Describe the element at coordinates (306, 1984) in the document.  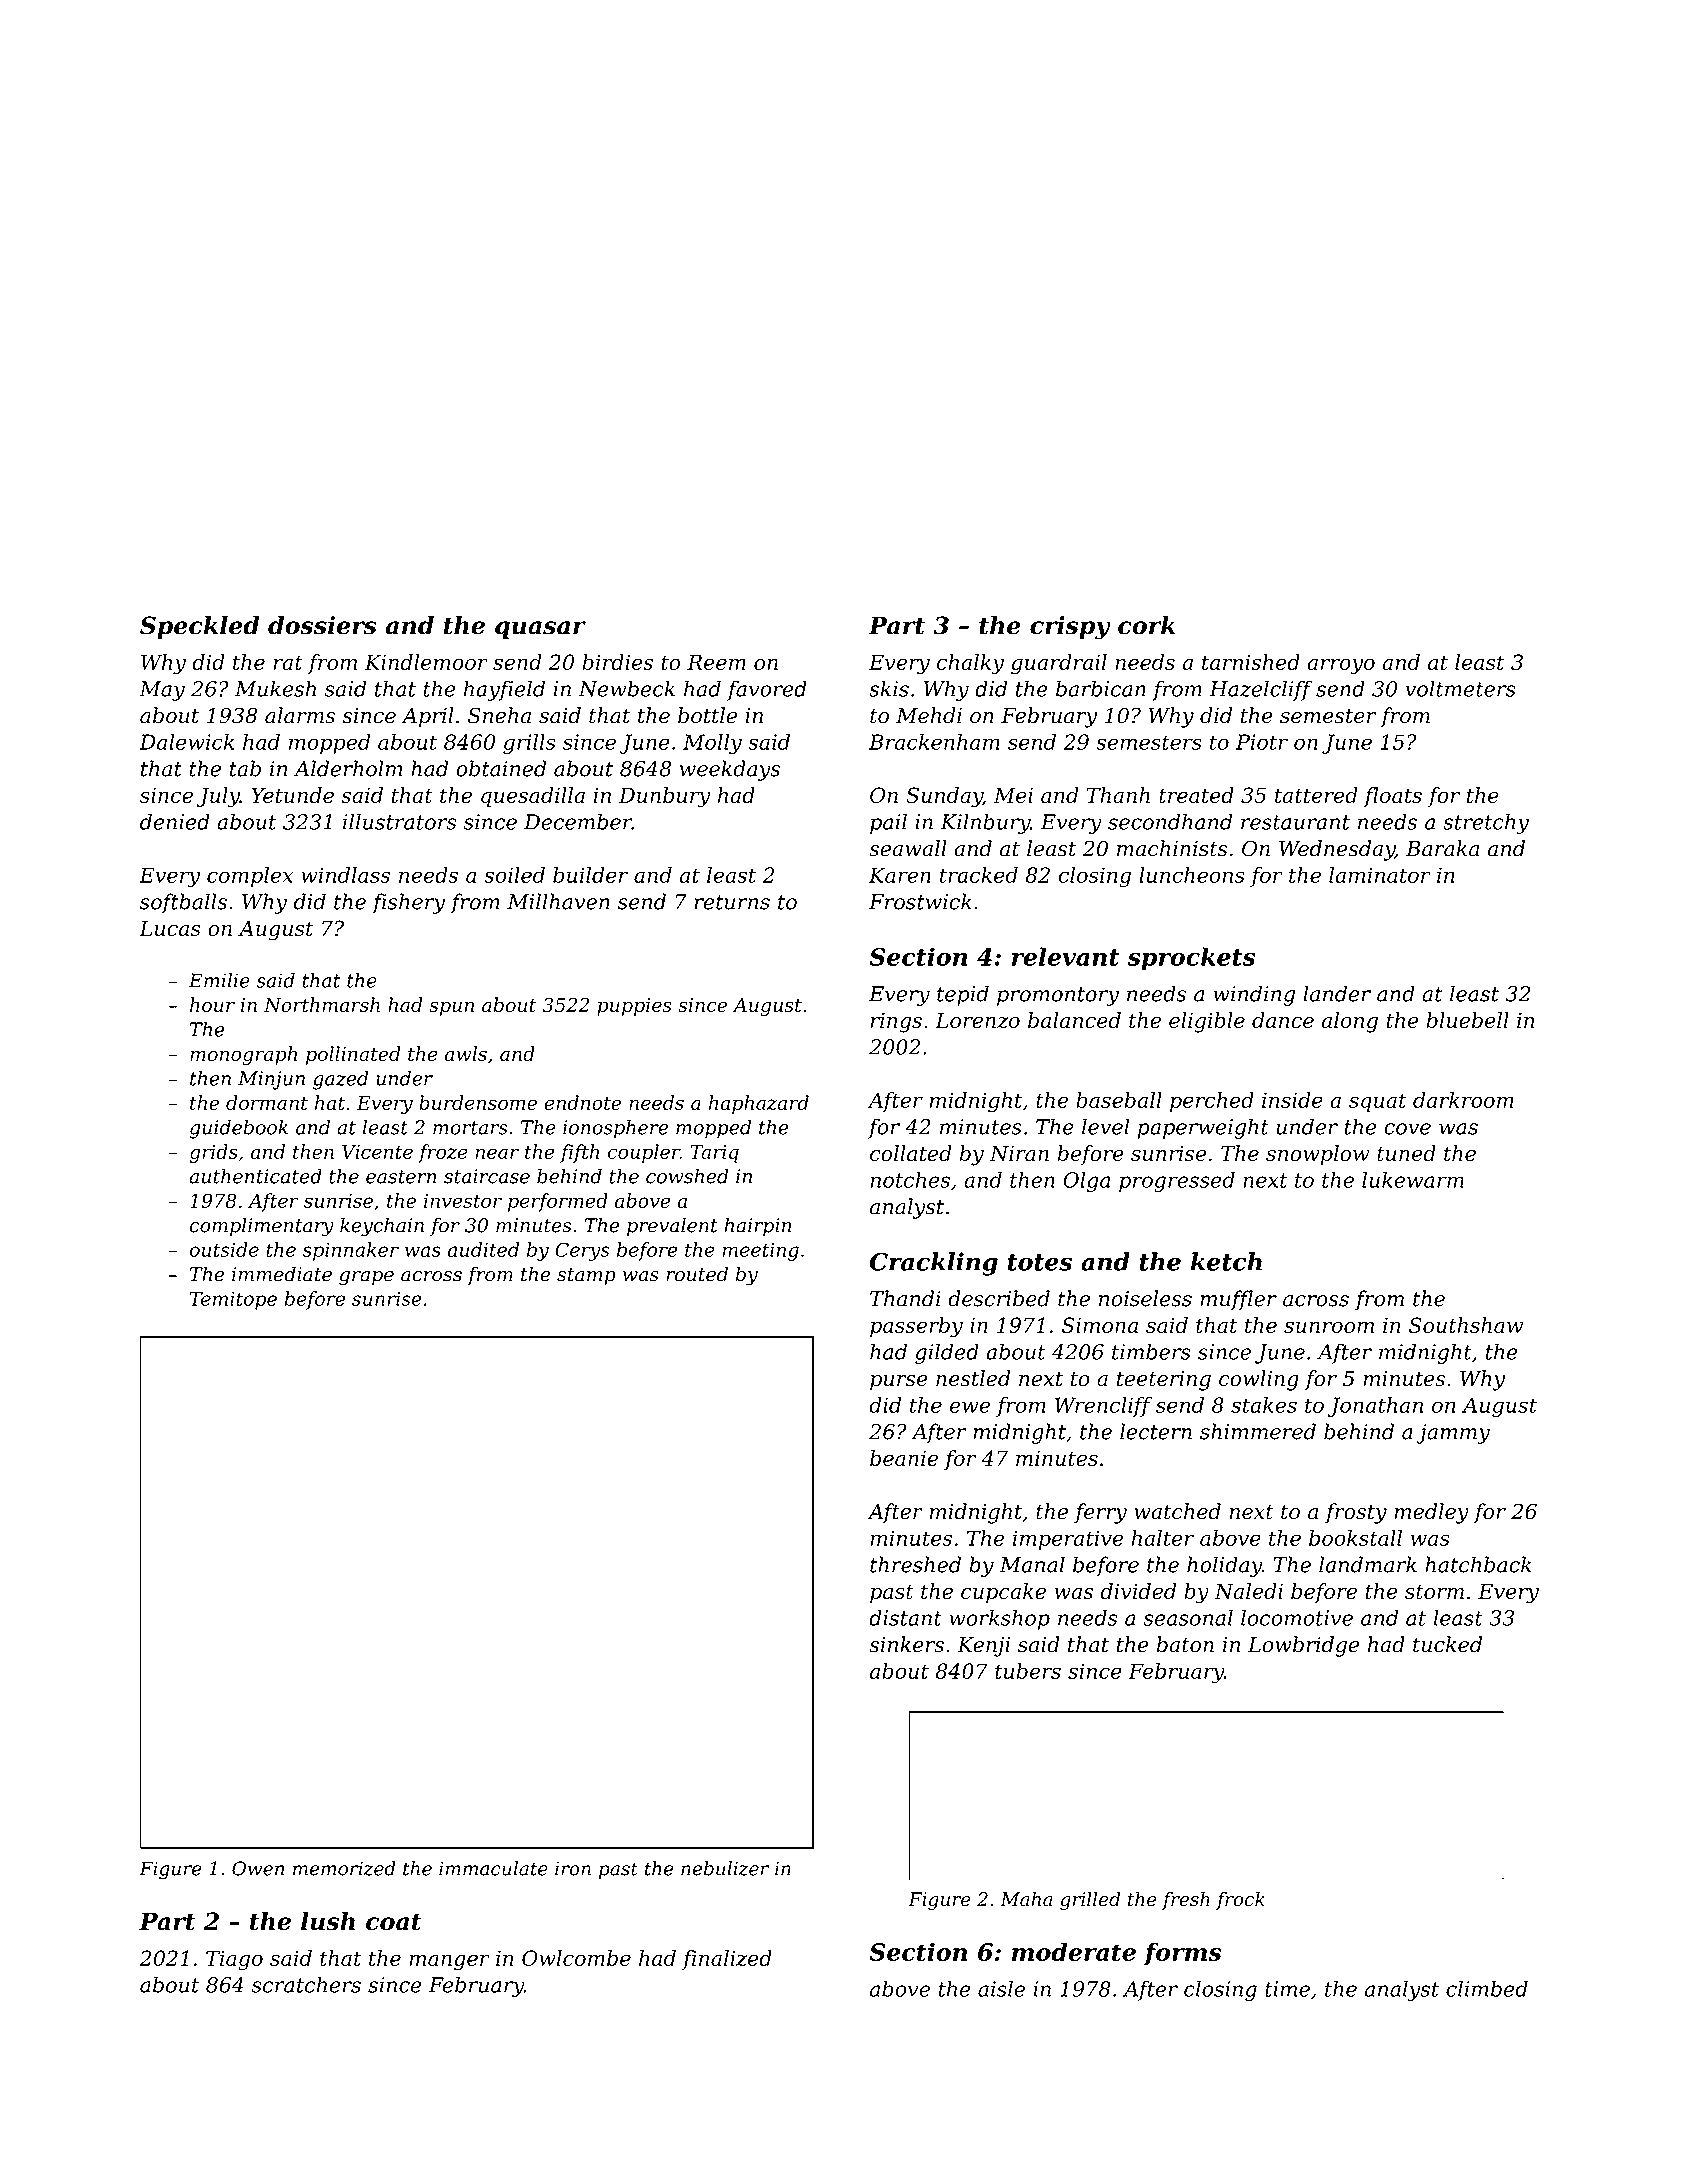
I see `scratchers` at that location.
